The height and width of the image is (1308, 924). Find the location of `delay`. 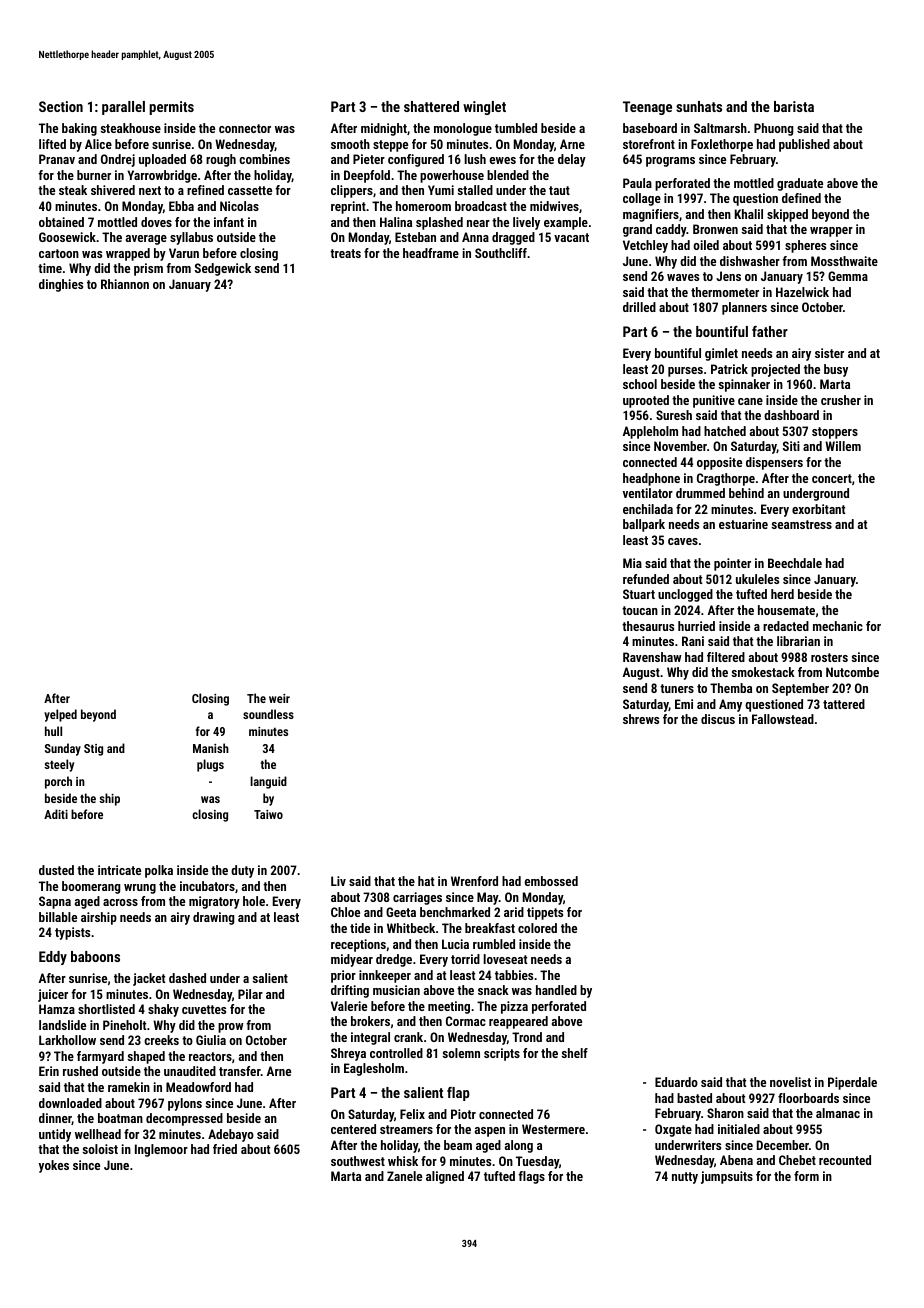

delay is located at coordinates (572, 160).
